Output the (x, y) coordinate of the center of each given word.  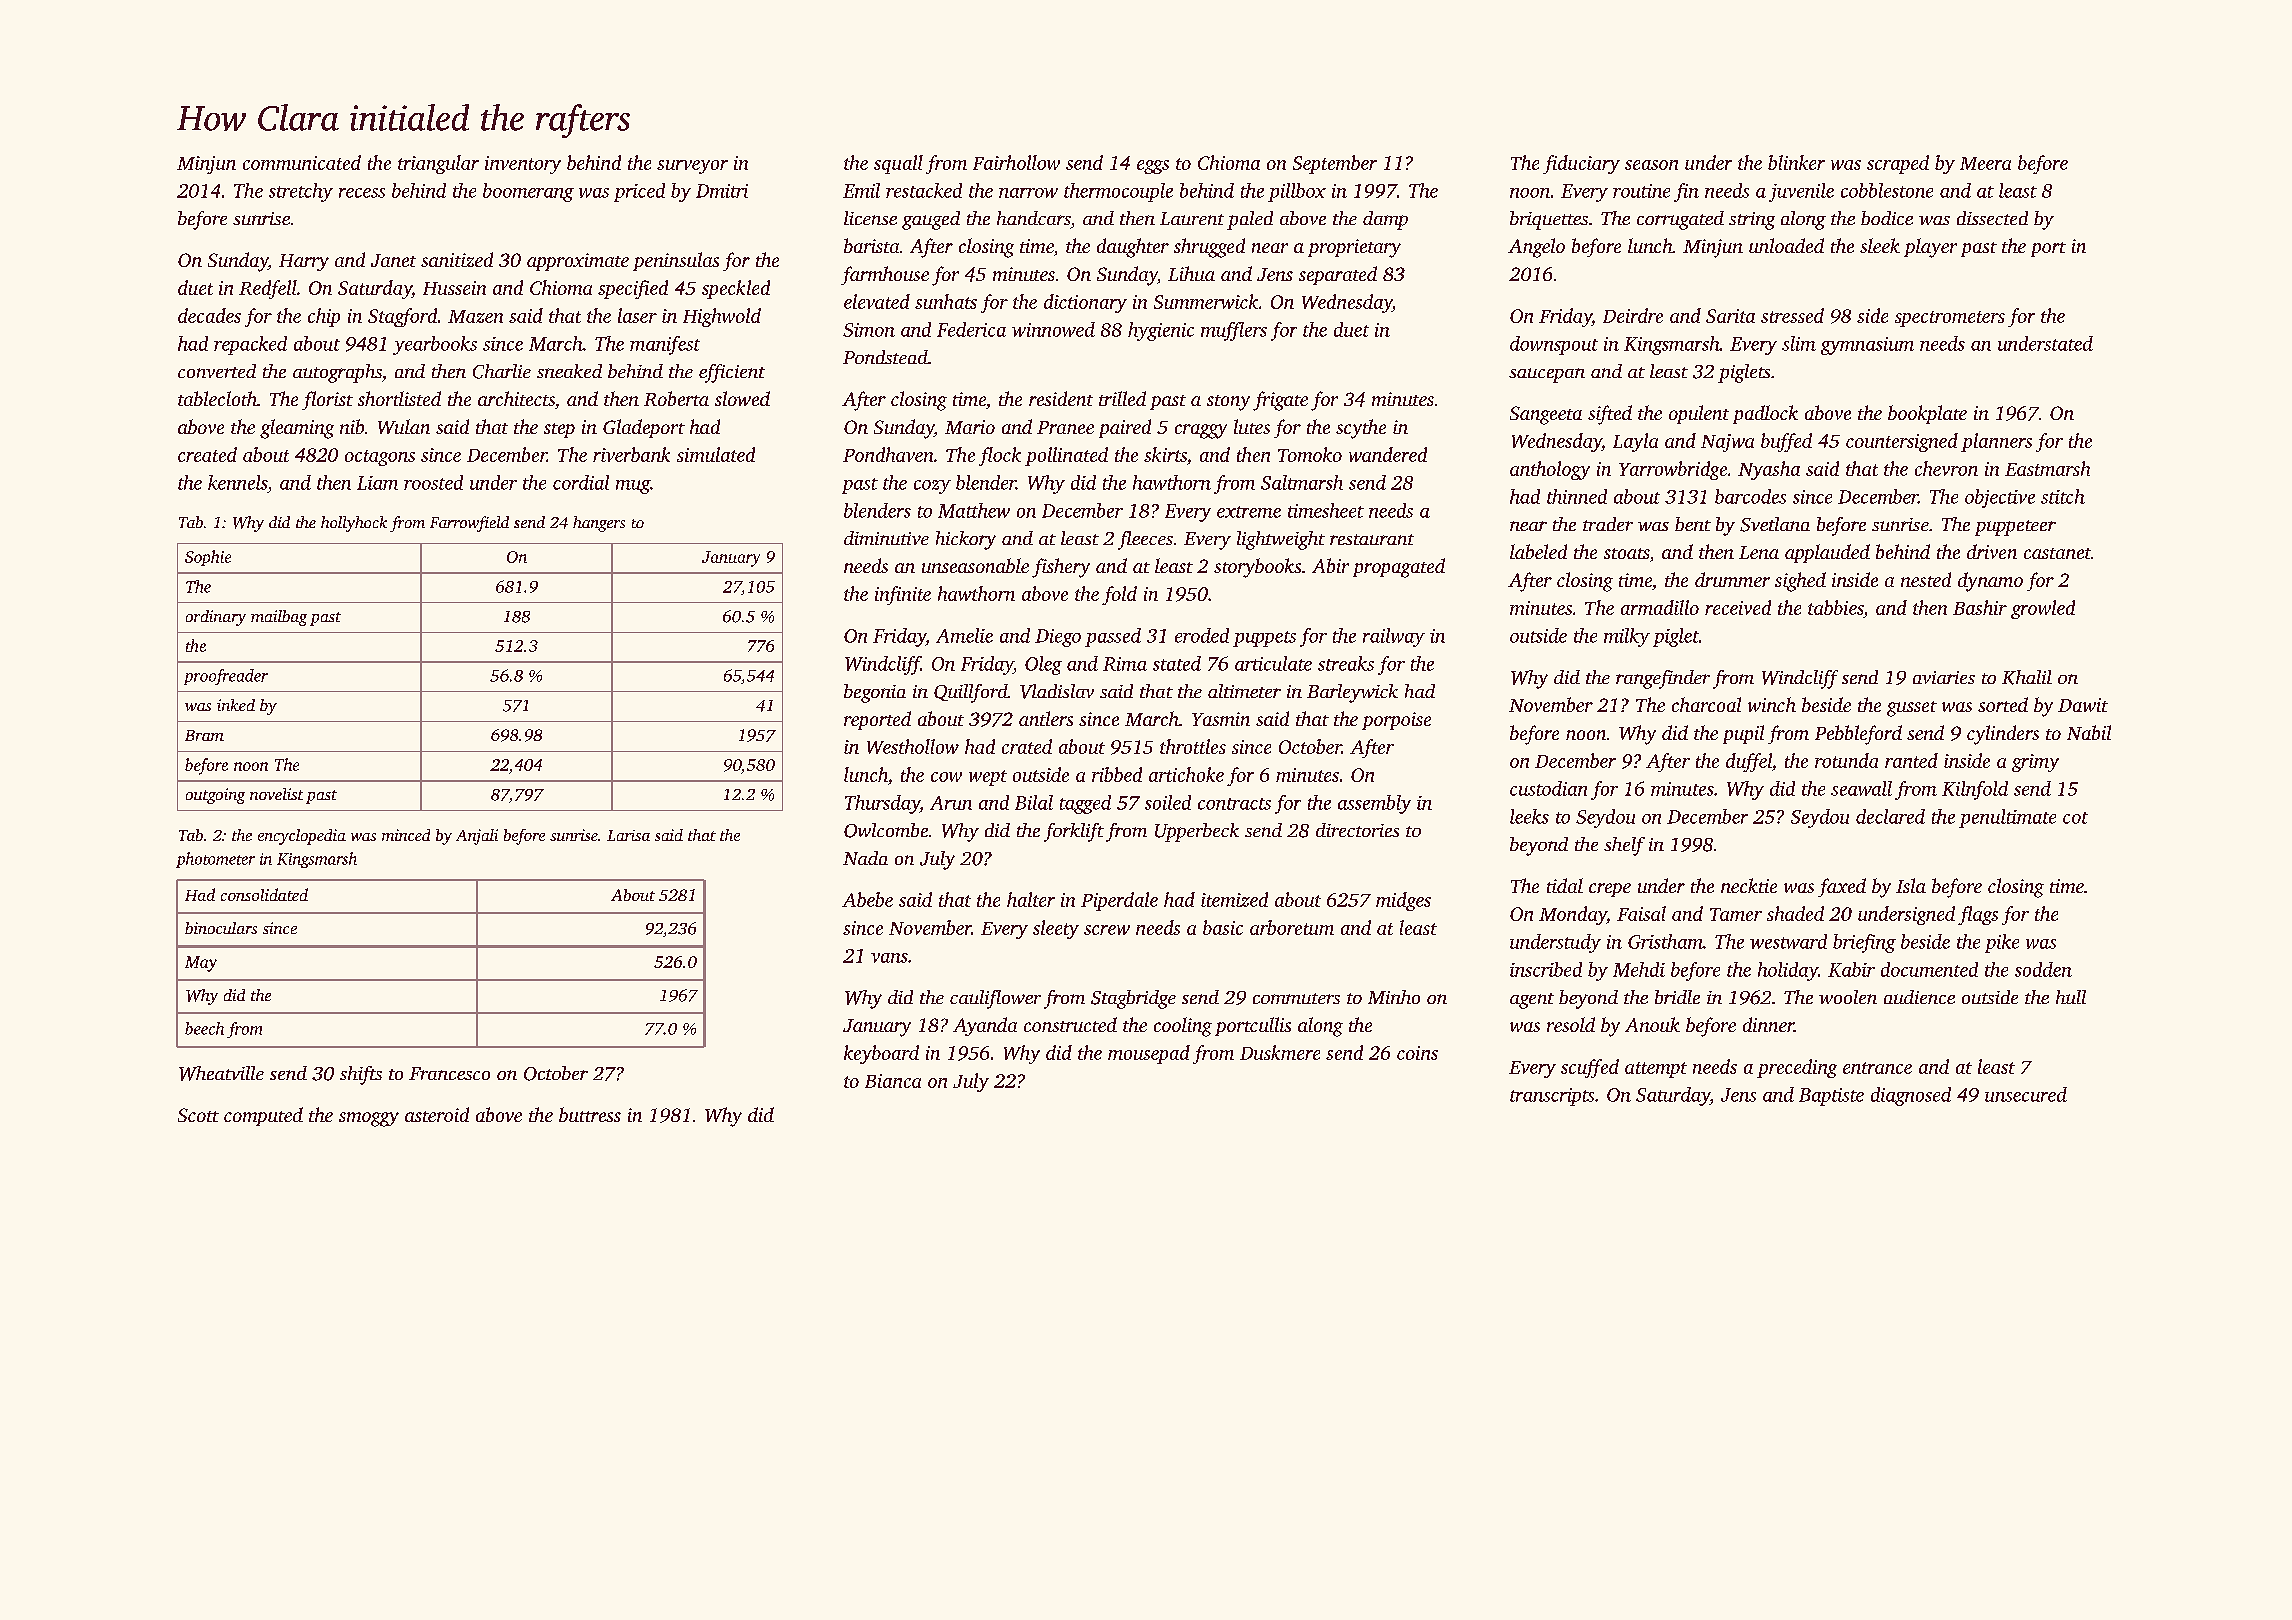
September (1335, 164)
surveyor (692, 167)
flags (1978, 915)
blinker (1796, 162)
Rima (1125, 664)
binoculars (221, 928)
